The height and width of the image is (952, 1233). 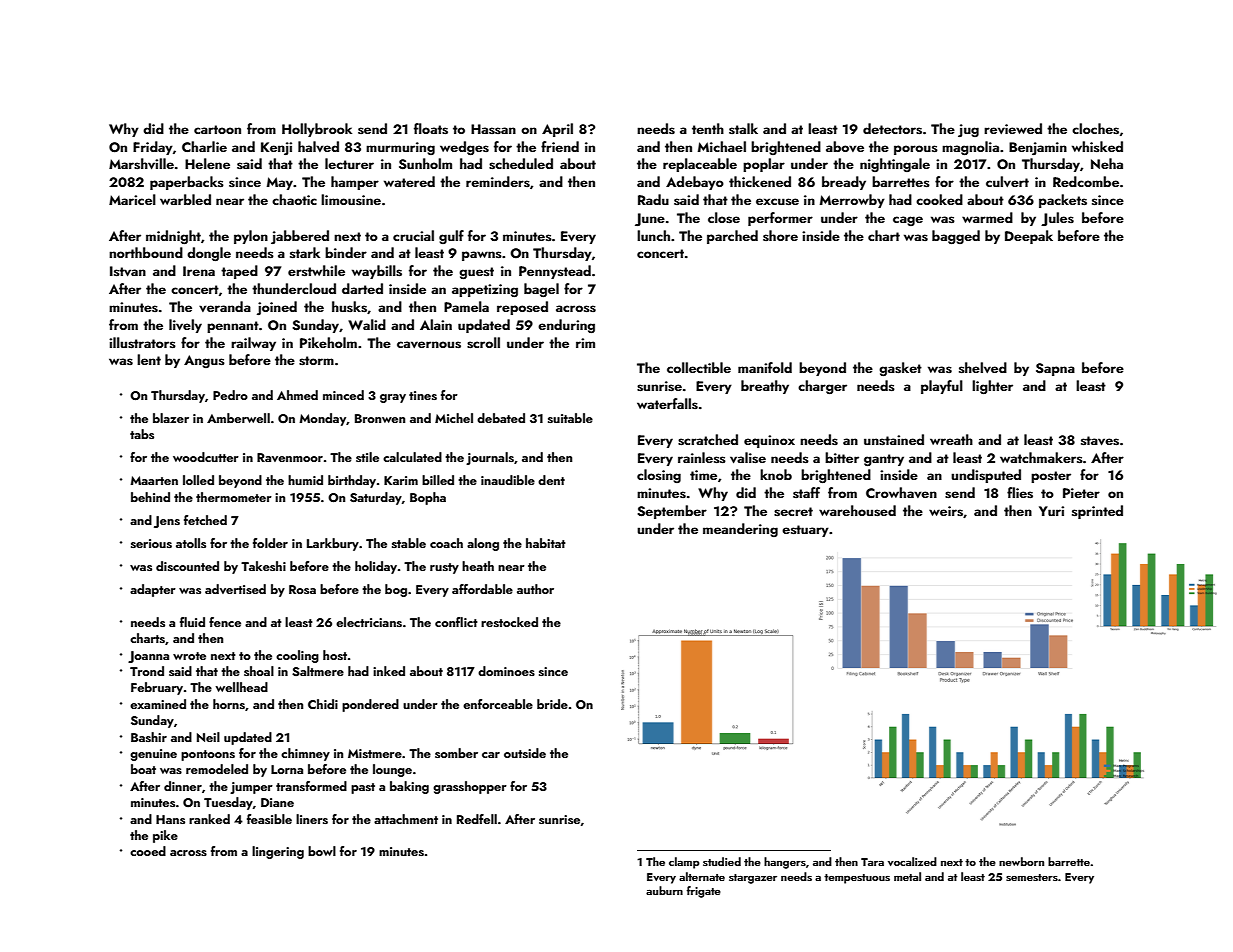 What do you see at coordinates (987, 217) in the image?
I see `warmed` at bounding box center [987, 217].
